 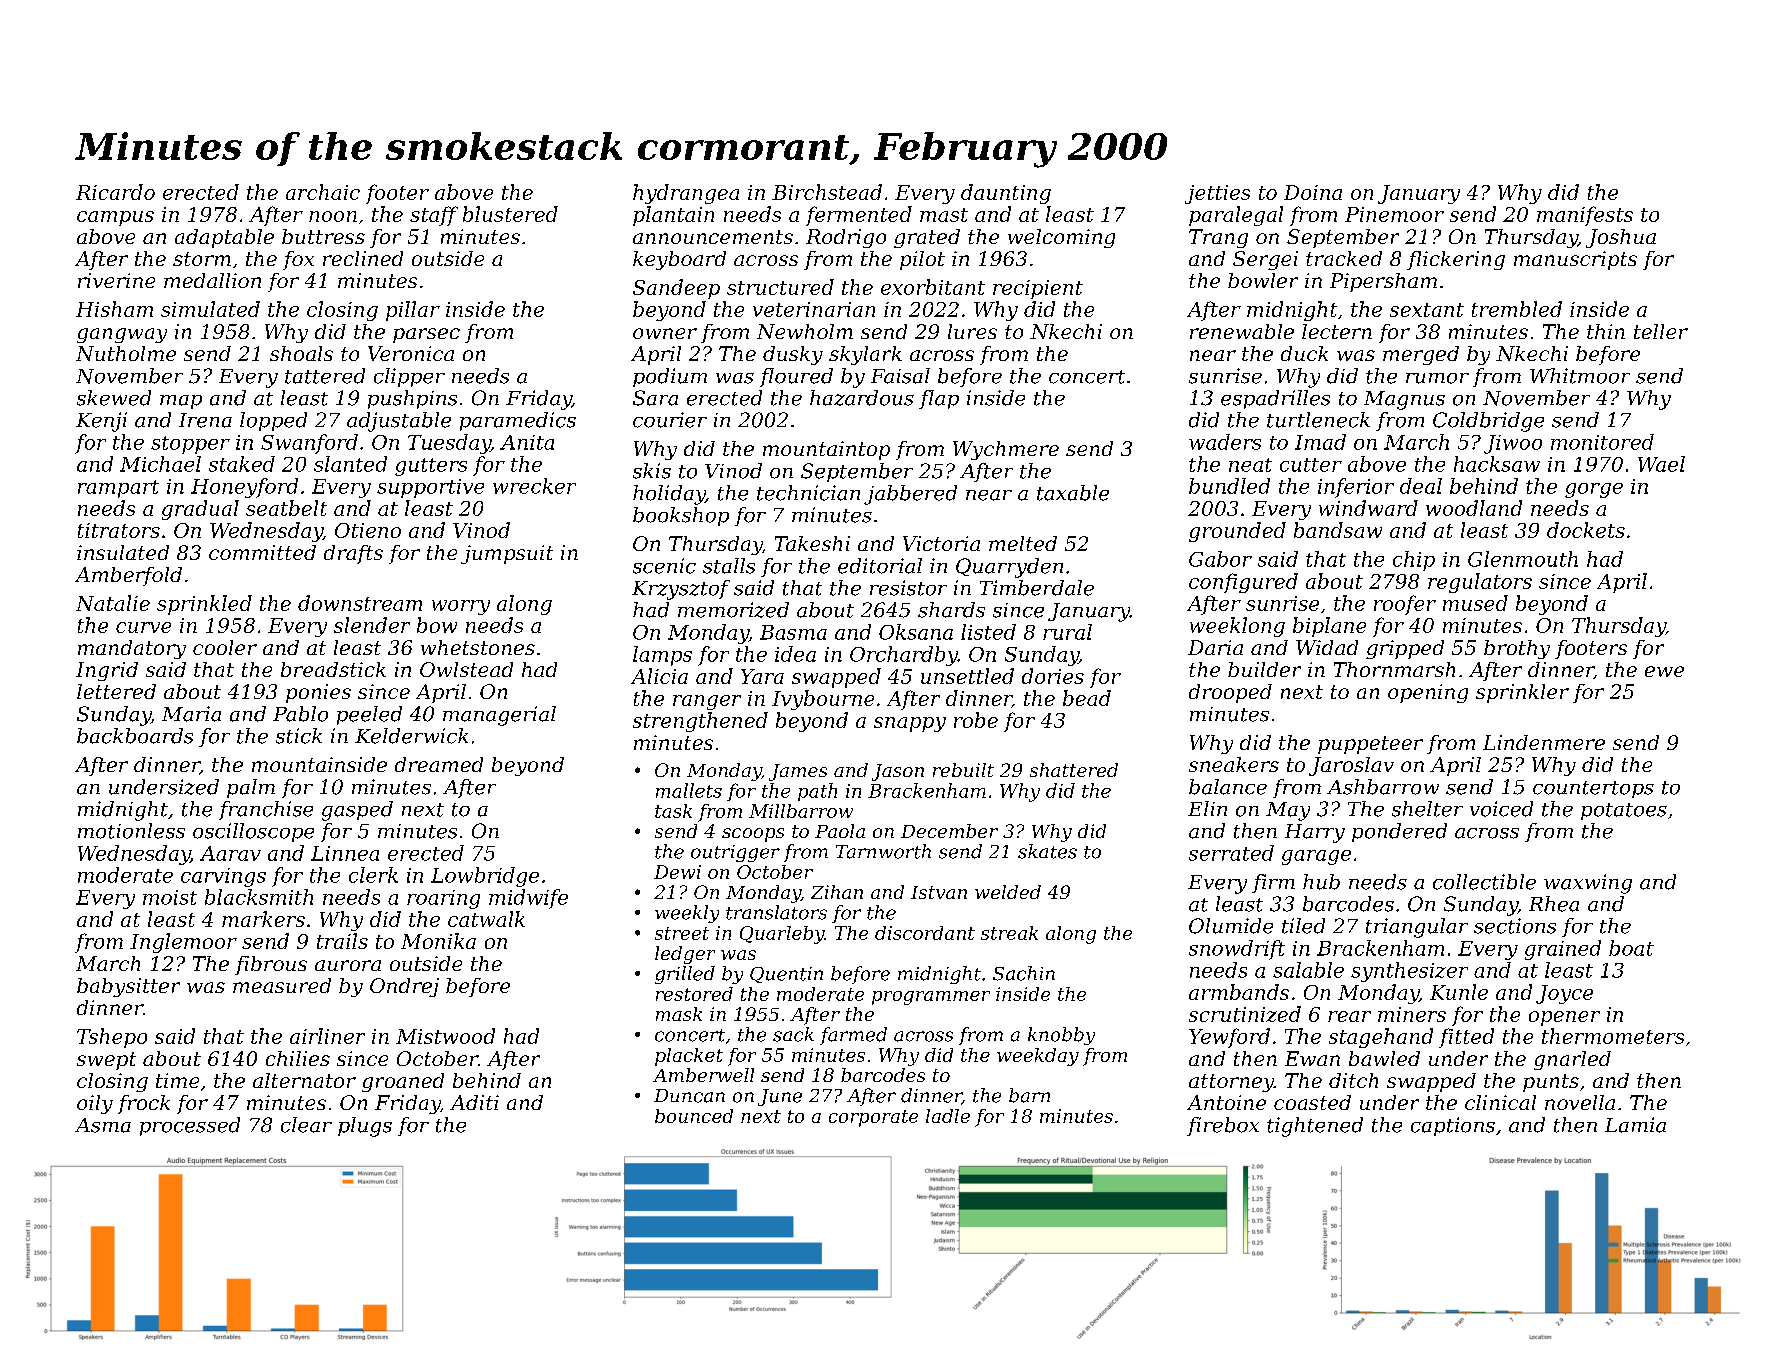 What do you see at coordinates (1606, 331) in the page?
I see `thin` at bounding box center [1606, 331].
